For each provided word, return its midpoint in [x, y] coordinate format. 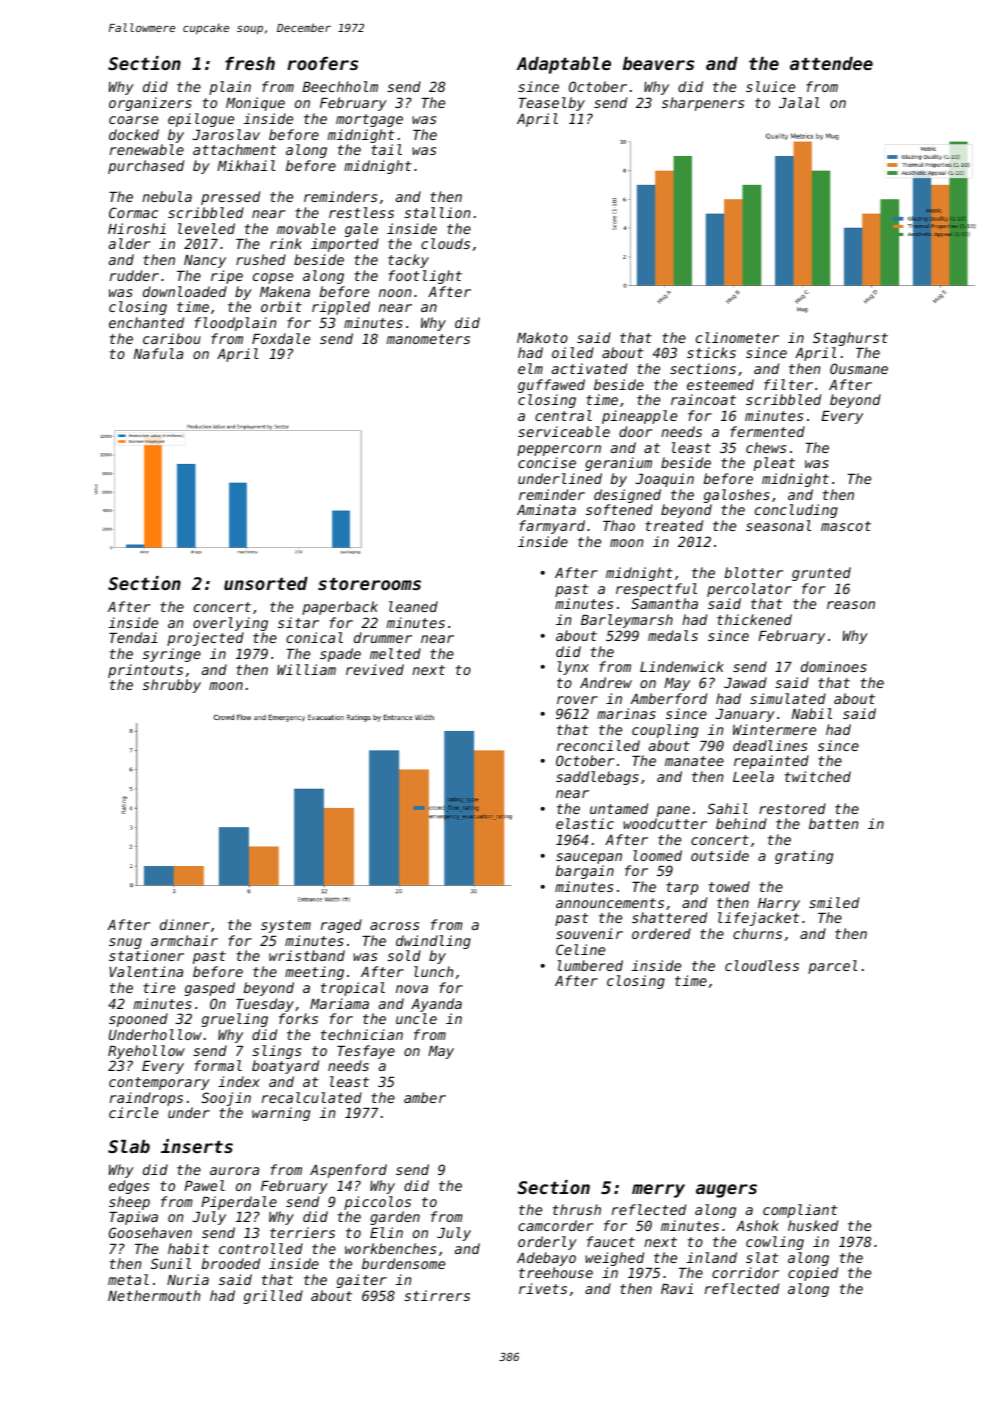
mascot [846, 526]
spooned [138, 1020]
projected [205, 639]
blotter [754, 572]
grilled [273, 1297]
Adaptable [564, 65]
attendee [831, 63]
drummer [383, 637]
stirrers [437, 1295]
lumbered [590, 965]
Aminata [546, 509]
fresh [250, 63]
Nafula [158, 353]
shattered [669, 917]
